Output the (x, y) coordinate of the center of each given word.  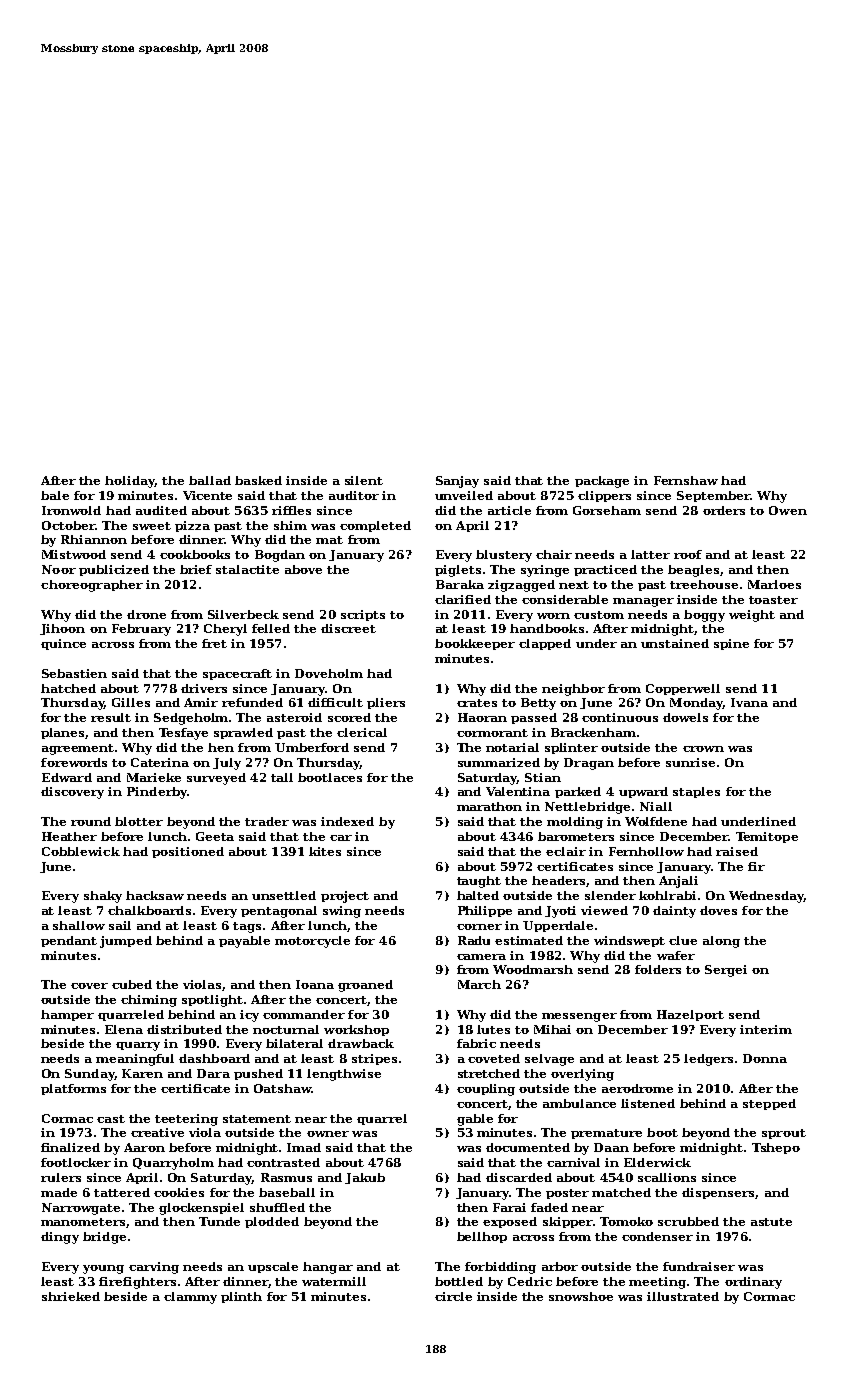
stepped (769, 1104)
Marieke (154, 777)
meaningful (135, 1060)
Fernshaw (686, 480)
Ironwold (71, 510)
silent (364, 480)
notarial (512, 747)
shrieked (71, 1296)
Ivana (749, 702)
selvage (549, 1060)
